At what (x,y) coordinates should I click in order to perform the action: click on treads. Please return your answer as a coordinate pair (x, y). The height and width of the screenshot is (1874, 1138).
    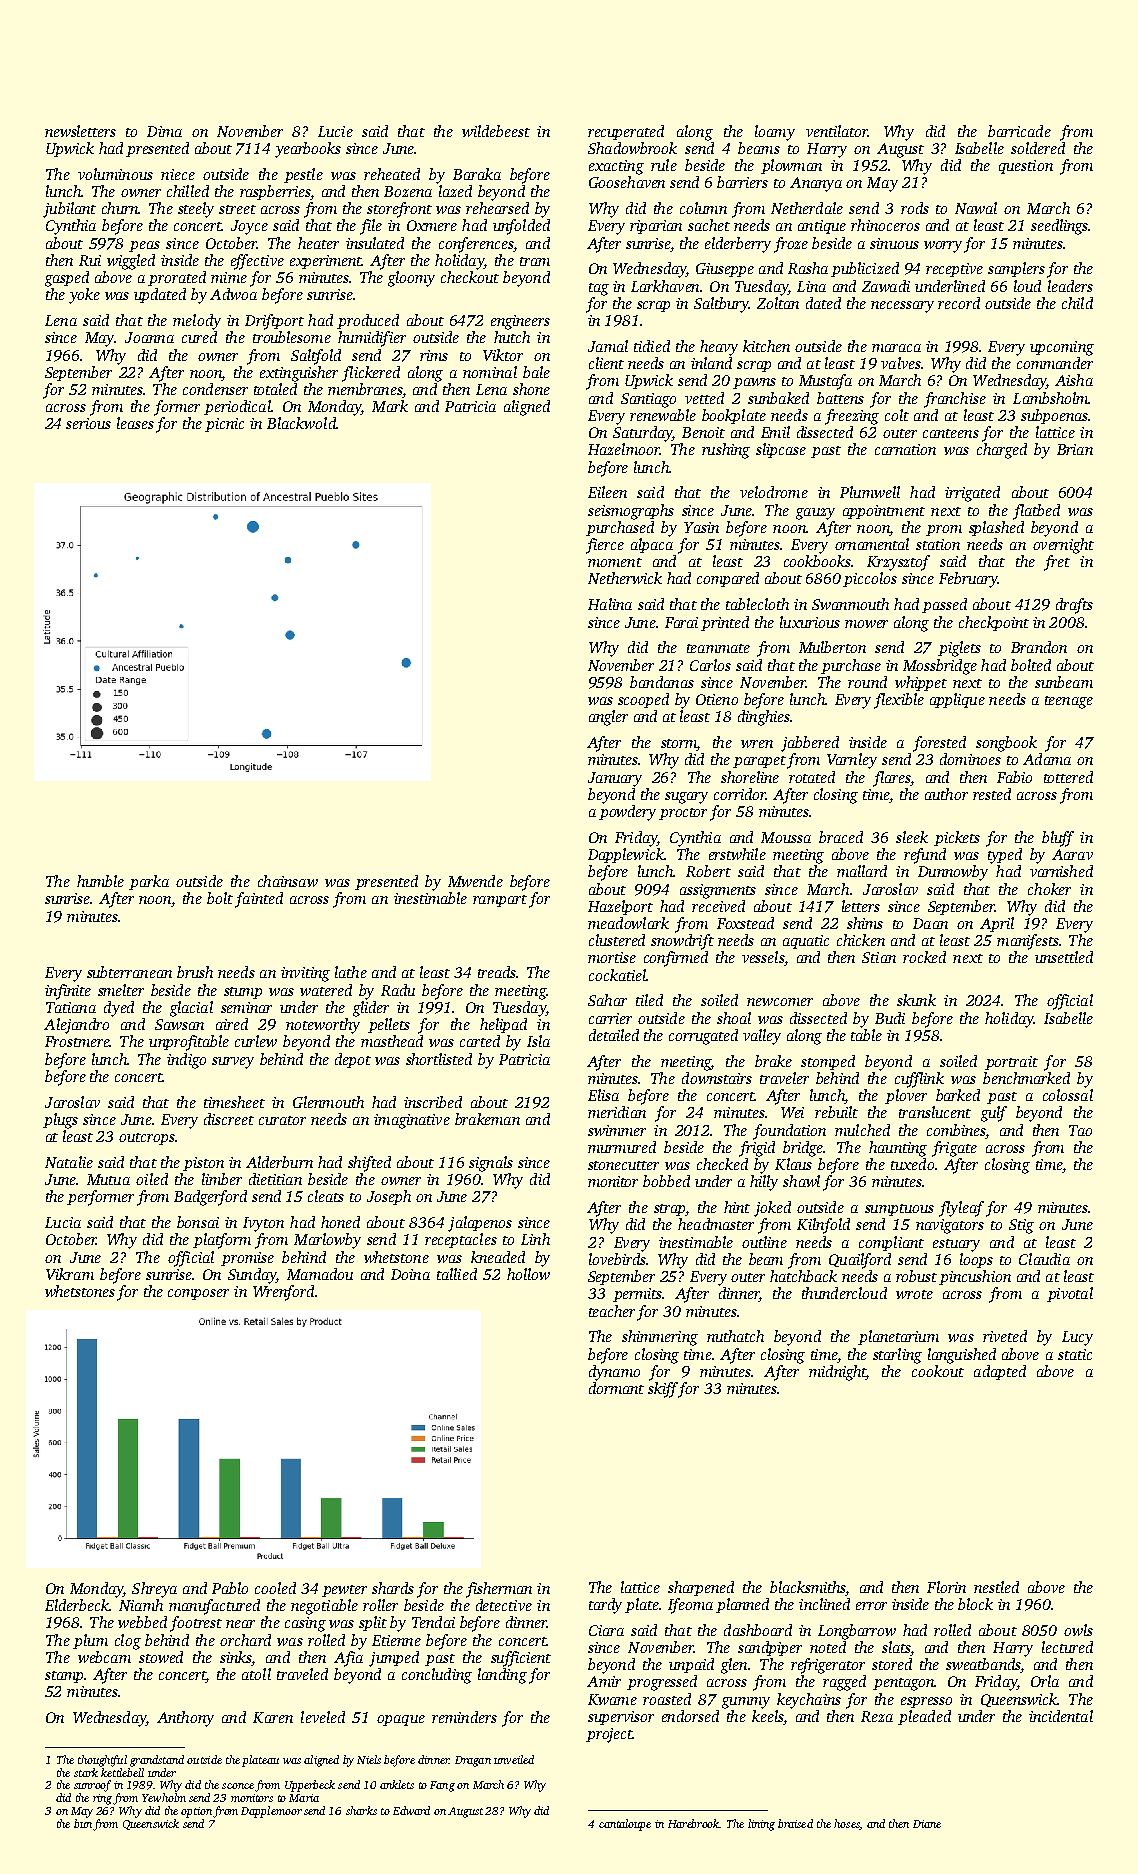
    Looking at the image, I should click on (497, 972).
